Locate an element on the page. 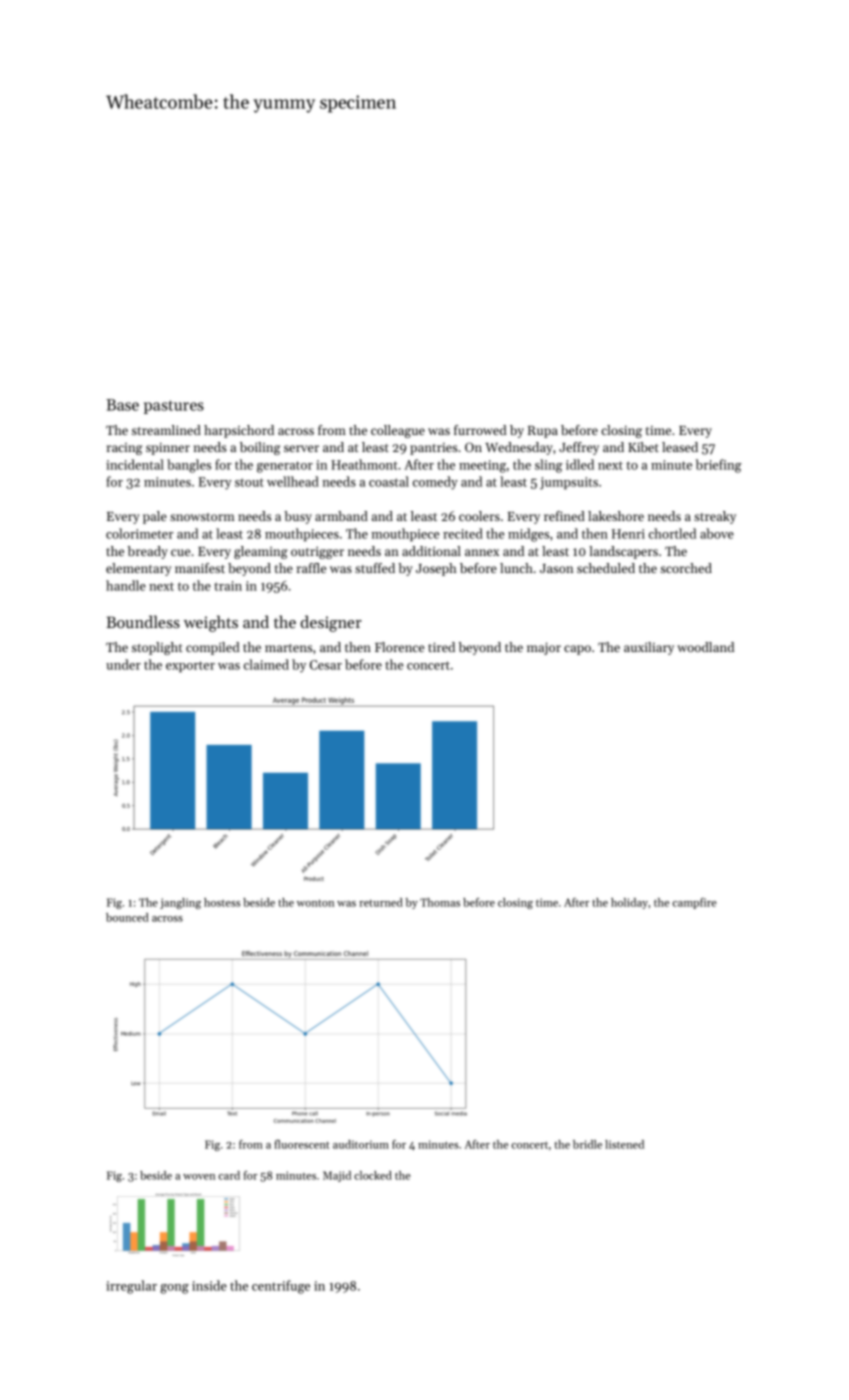 The image size is (849, 1400). exporter is located at coordinates (190, 666).
